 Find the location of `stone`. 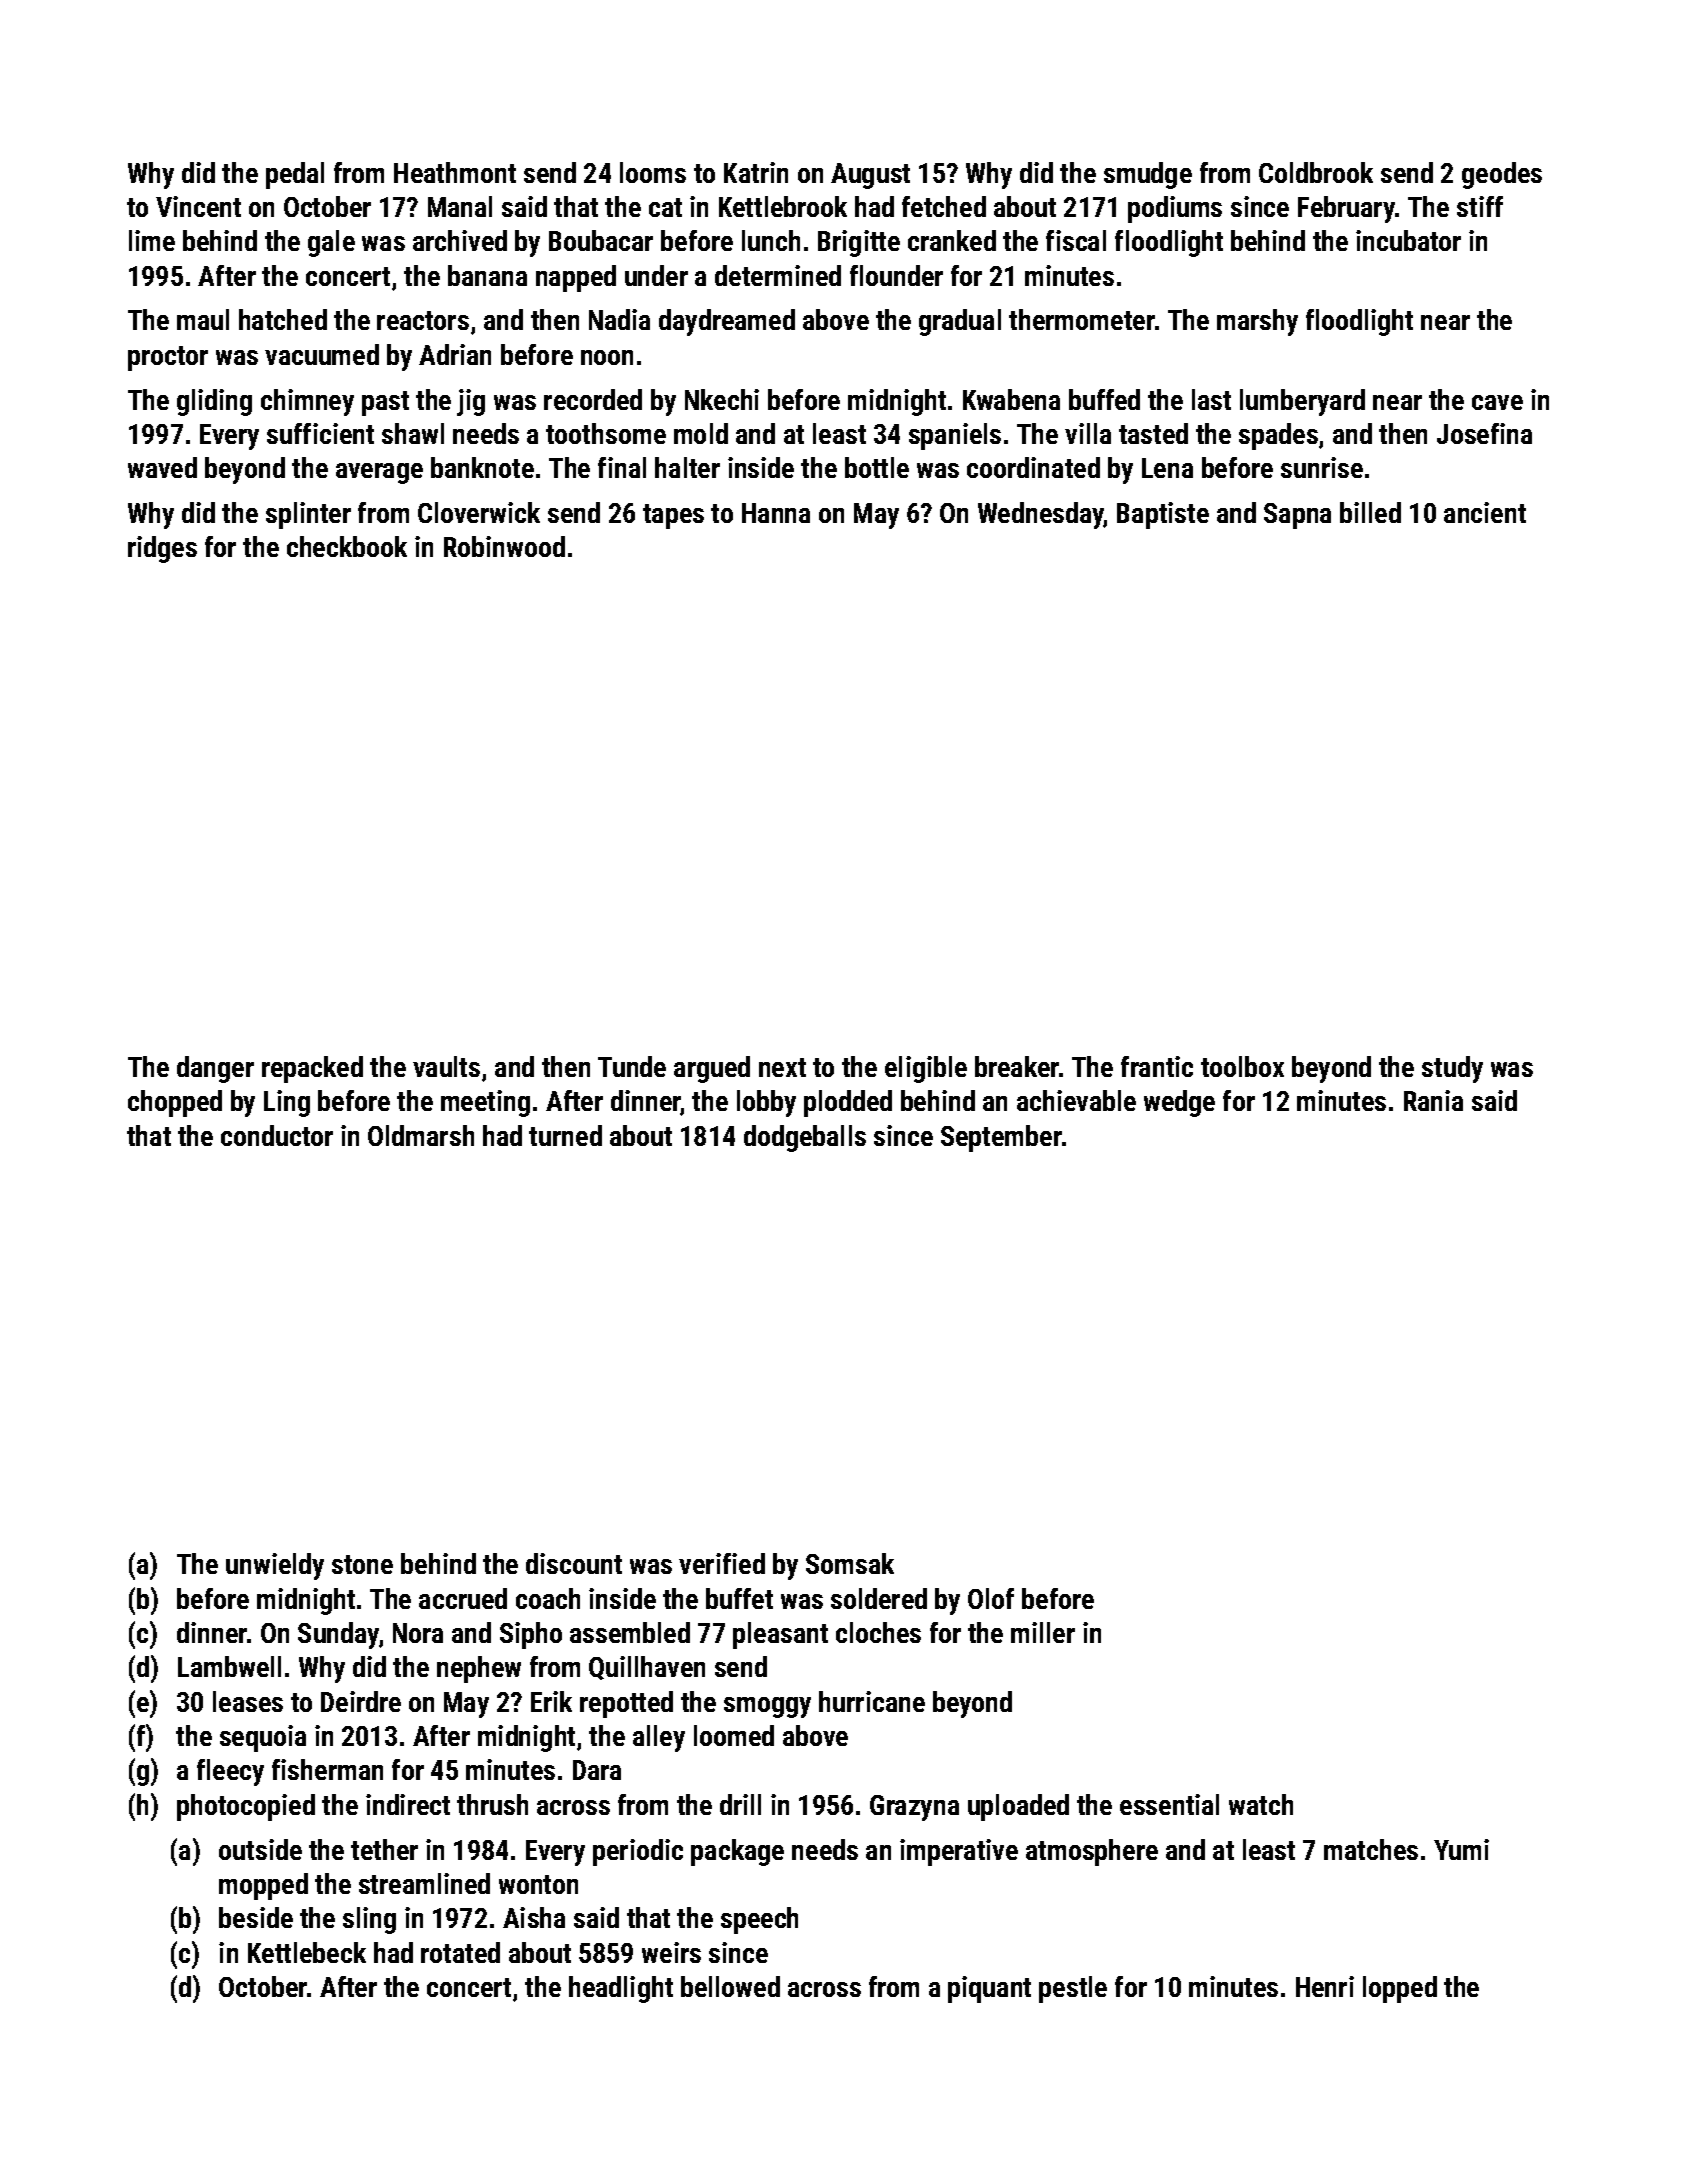

stone is located at coordinates (362, 1564).
